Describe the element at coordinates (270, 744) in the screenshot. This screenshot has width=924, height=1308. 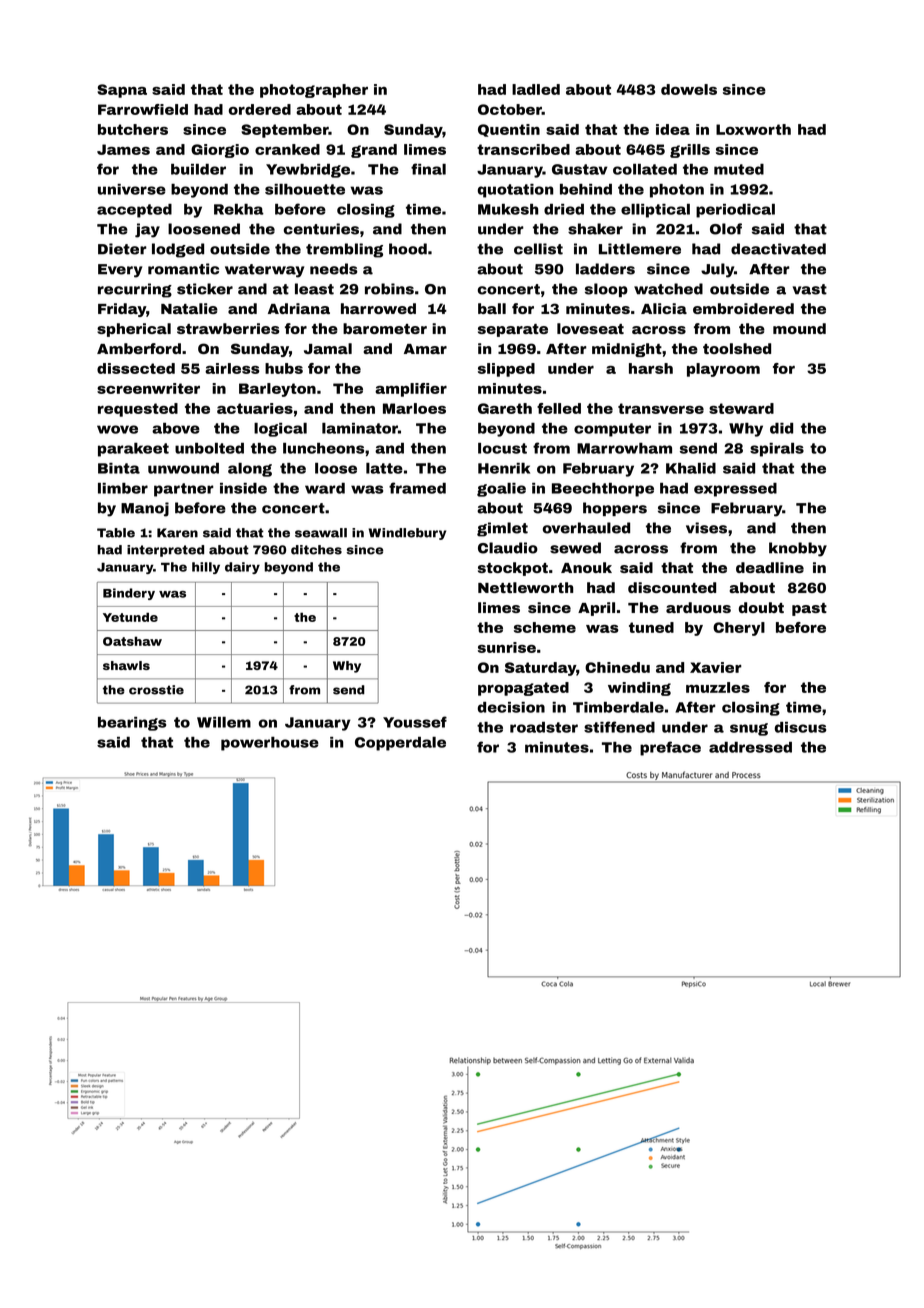
I see `powerhouse` at that location.
